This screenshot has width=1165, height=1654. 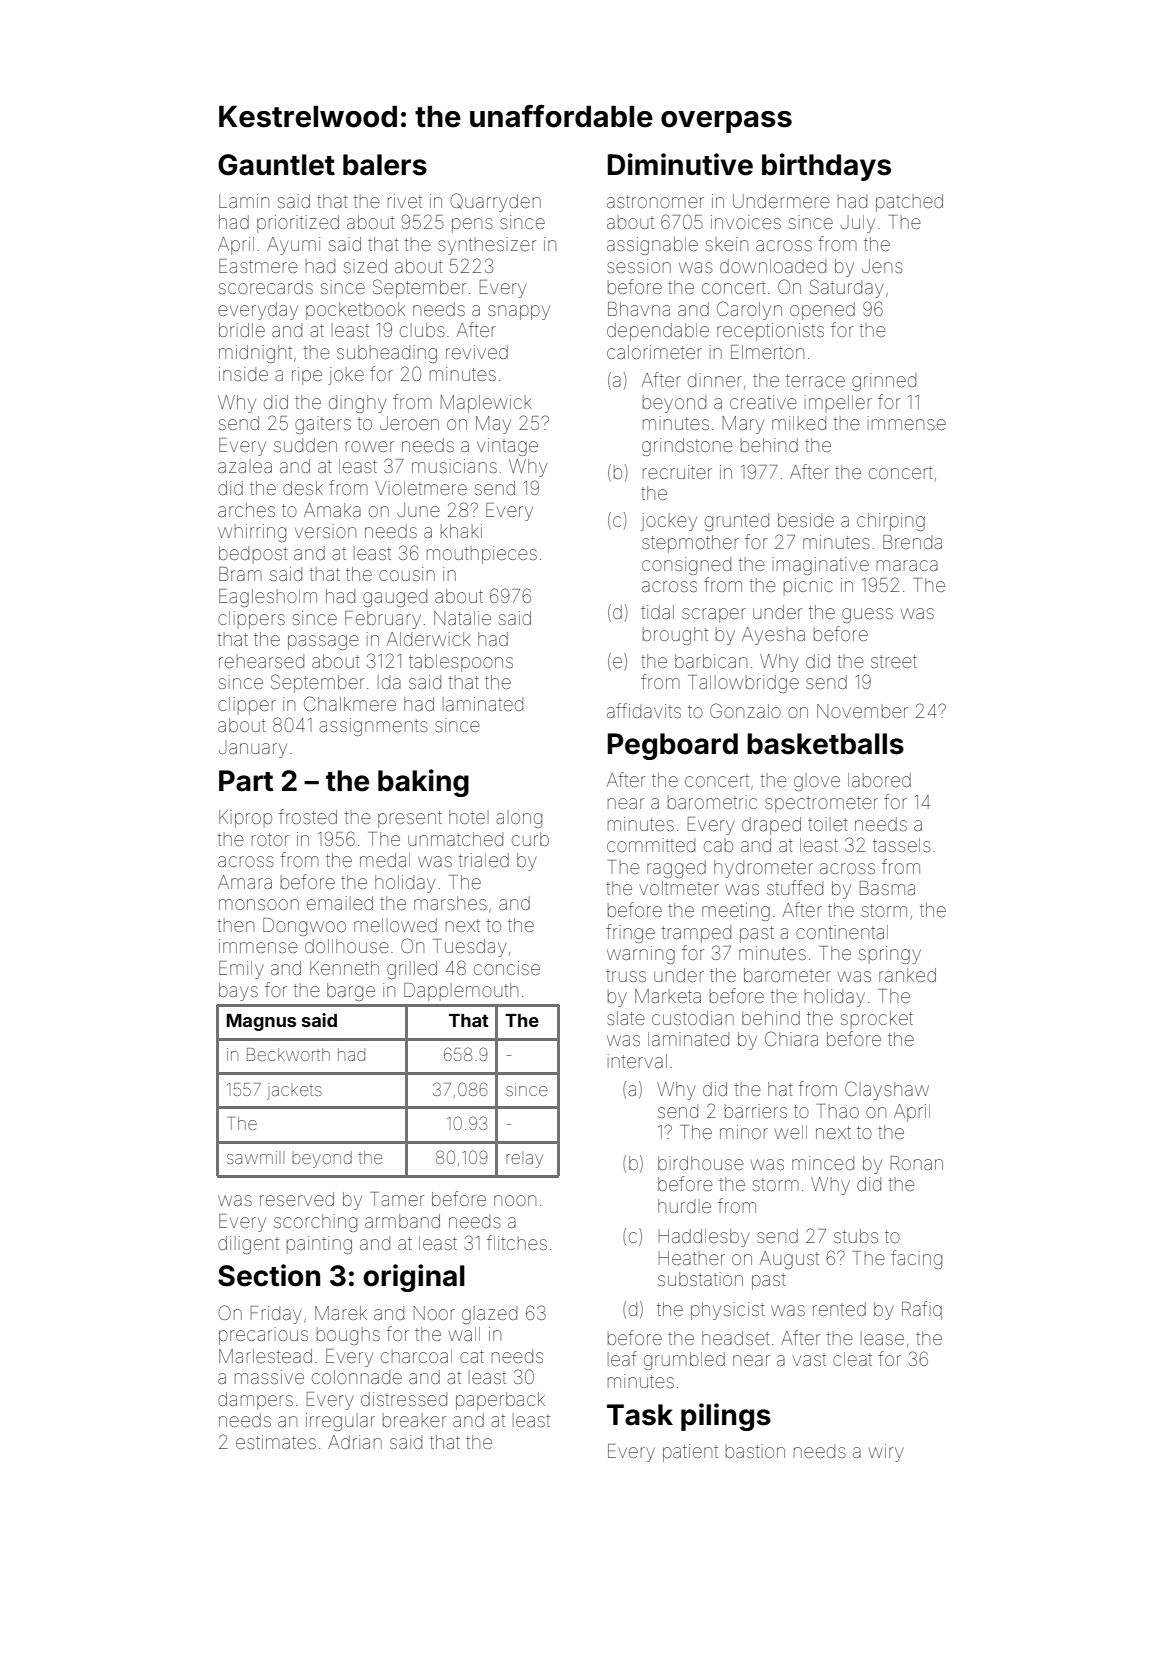 I want to click on estimates, so click(x=276, y=1442).
